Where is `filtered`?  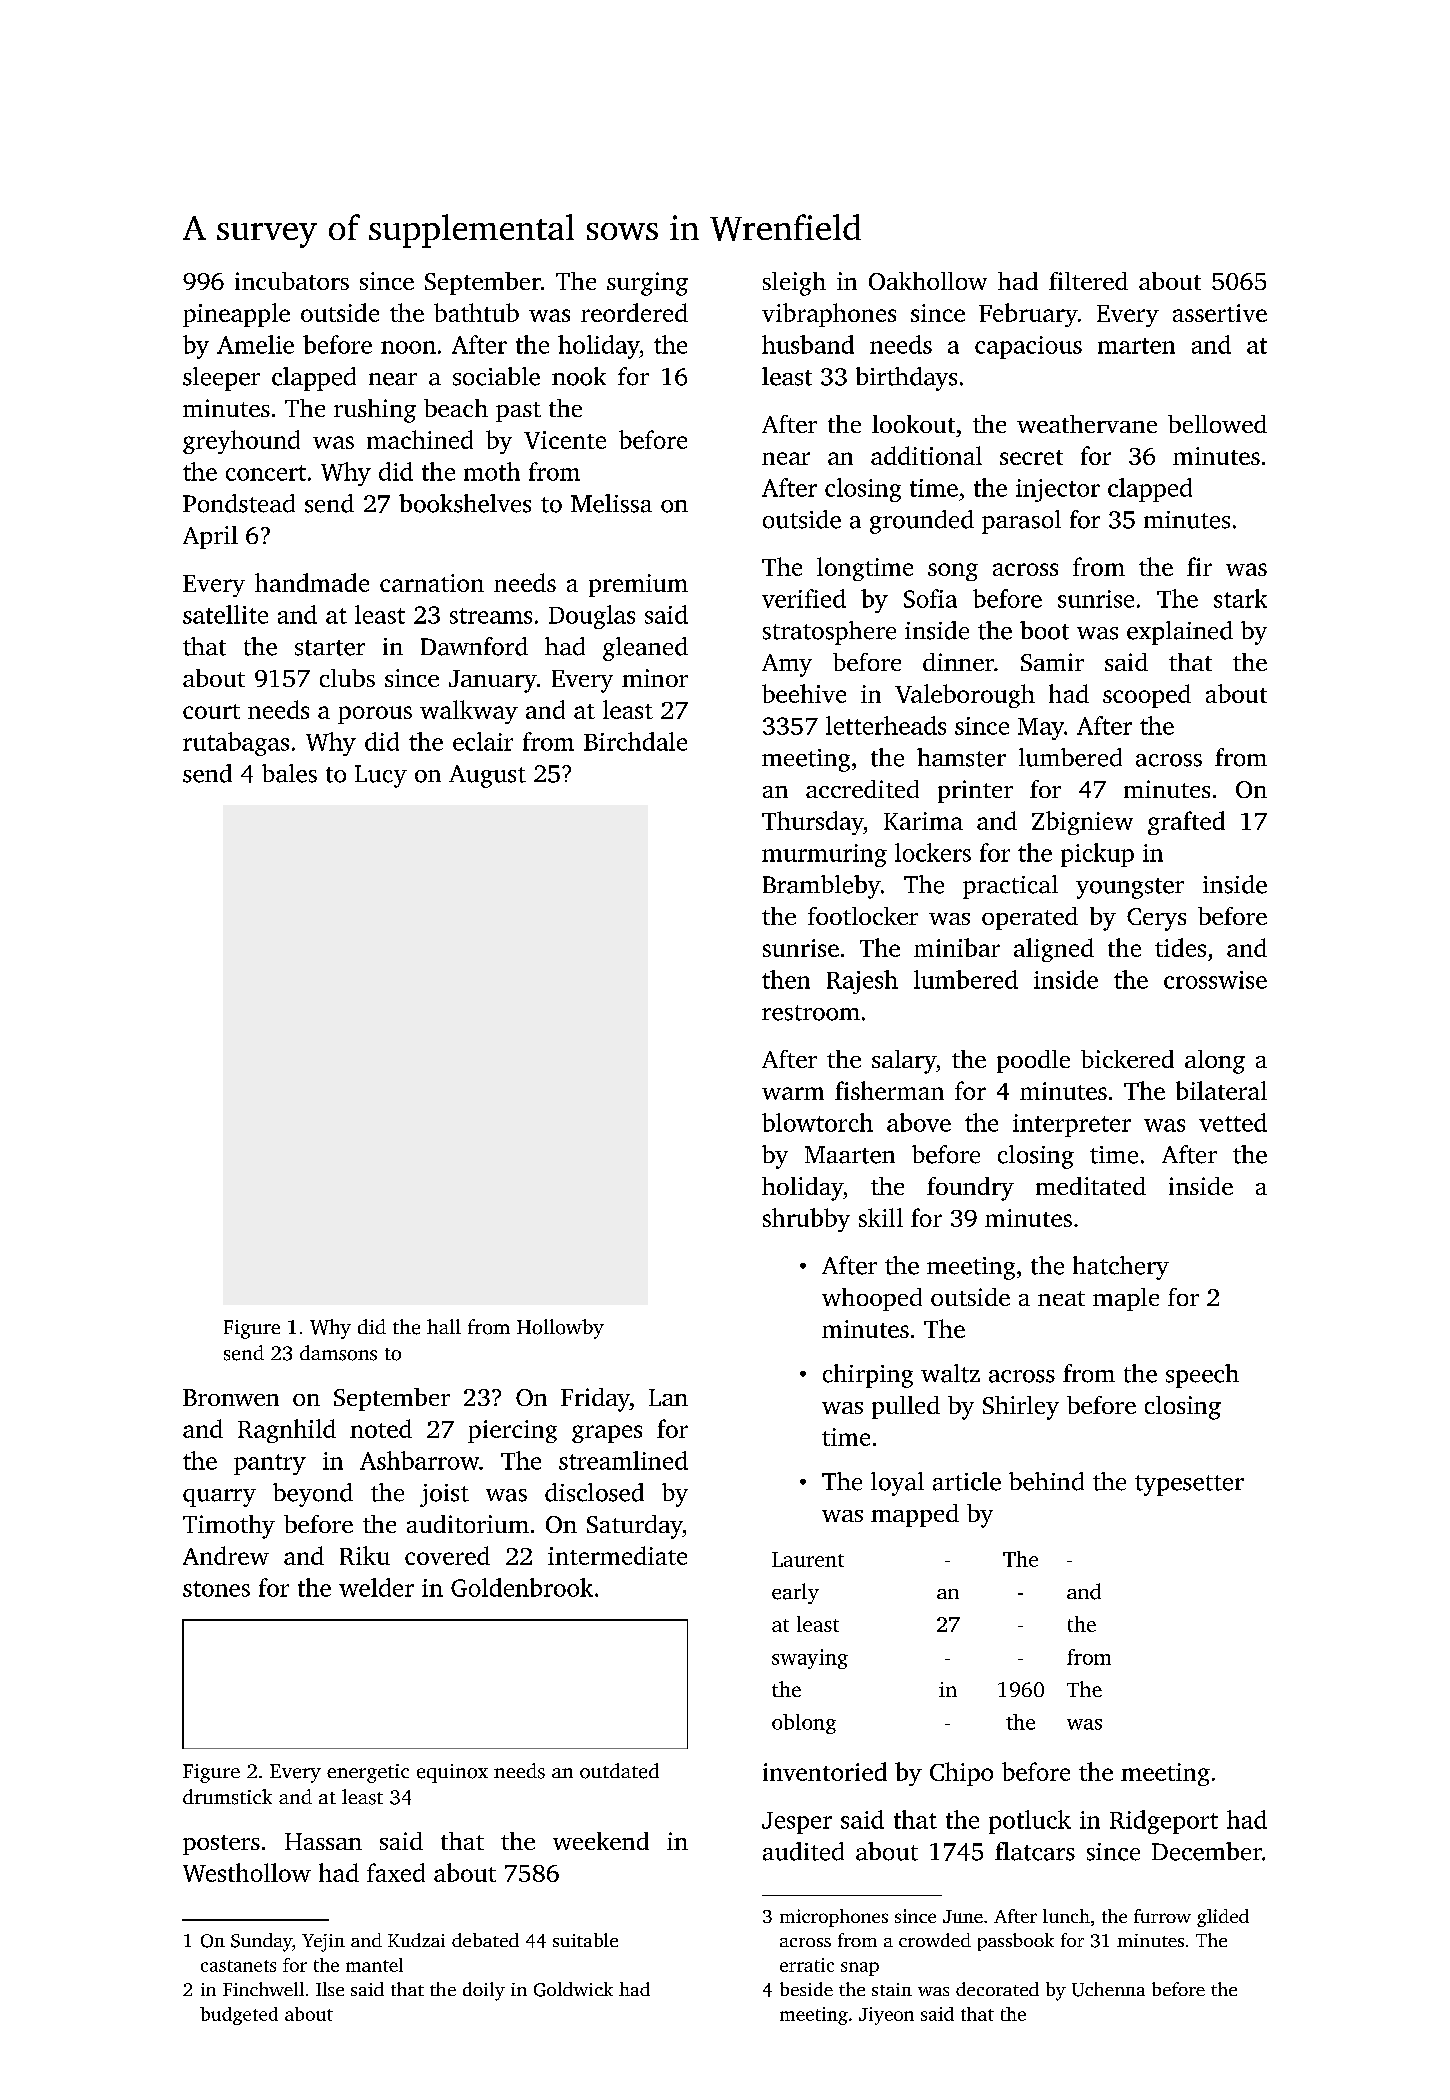
filtered is located at coordinates (1088, 281).
